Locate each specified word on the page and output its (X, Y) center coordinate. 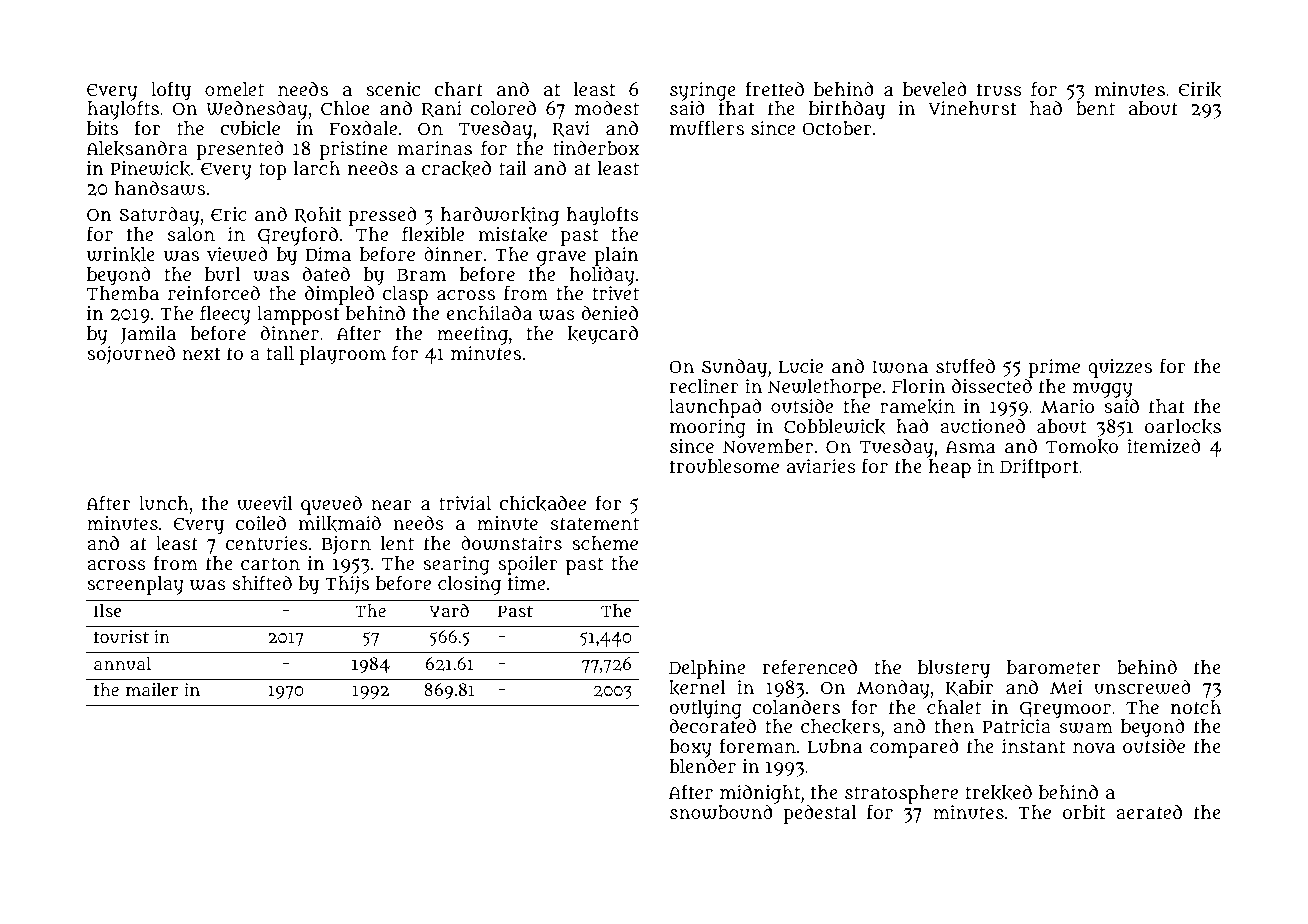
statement (595, 523)
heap (950, 468)
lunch (164, 503)
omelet (234, 89)
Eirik (1200, 90)
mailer (152, 689)
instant (1033, 746)
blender (702, 766)
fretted (775, 88)
